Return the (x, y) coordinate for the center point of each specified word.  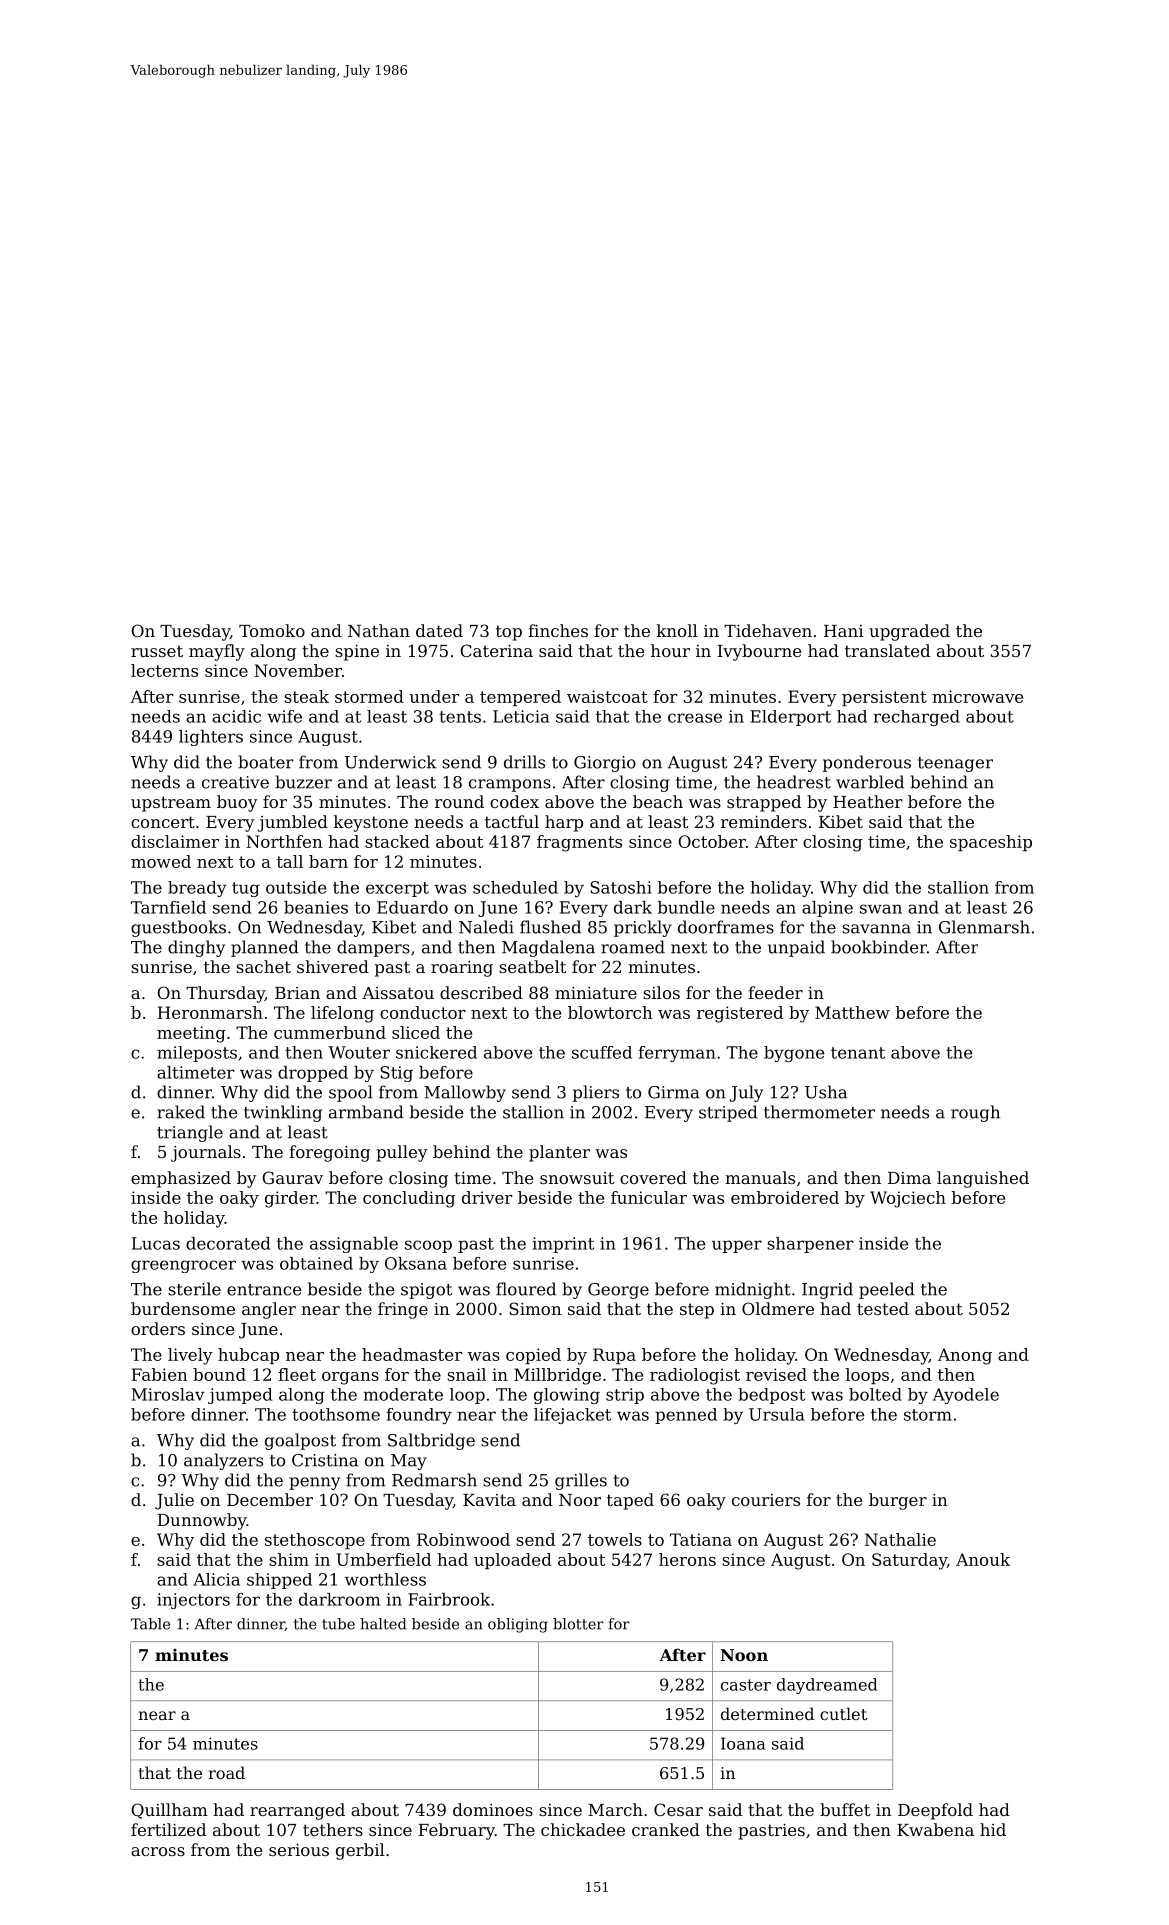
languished (983, 1179)
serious (299, 1850)
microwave (977, 696)
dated (439, 630)
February (456, 1831)
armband (366, 1112)
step (697, 1311)
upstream (171, 804)
